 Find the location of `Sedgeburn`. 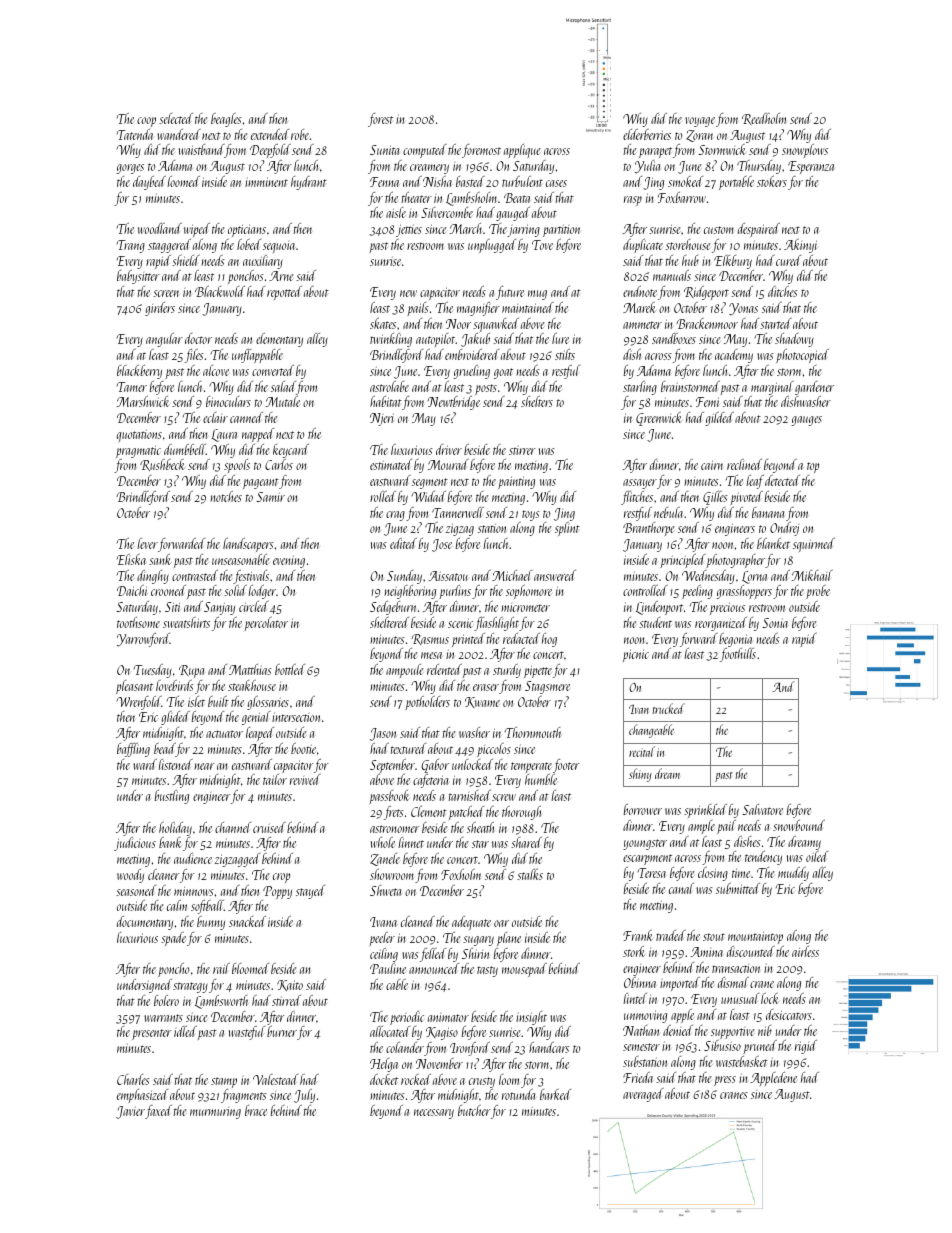

Sedgeburn is located at coordinates (393, 608).
